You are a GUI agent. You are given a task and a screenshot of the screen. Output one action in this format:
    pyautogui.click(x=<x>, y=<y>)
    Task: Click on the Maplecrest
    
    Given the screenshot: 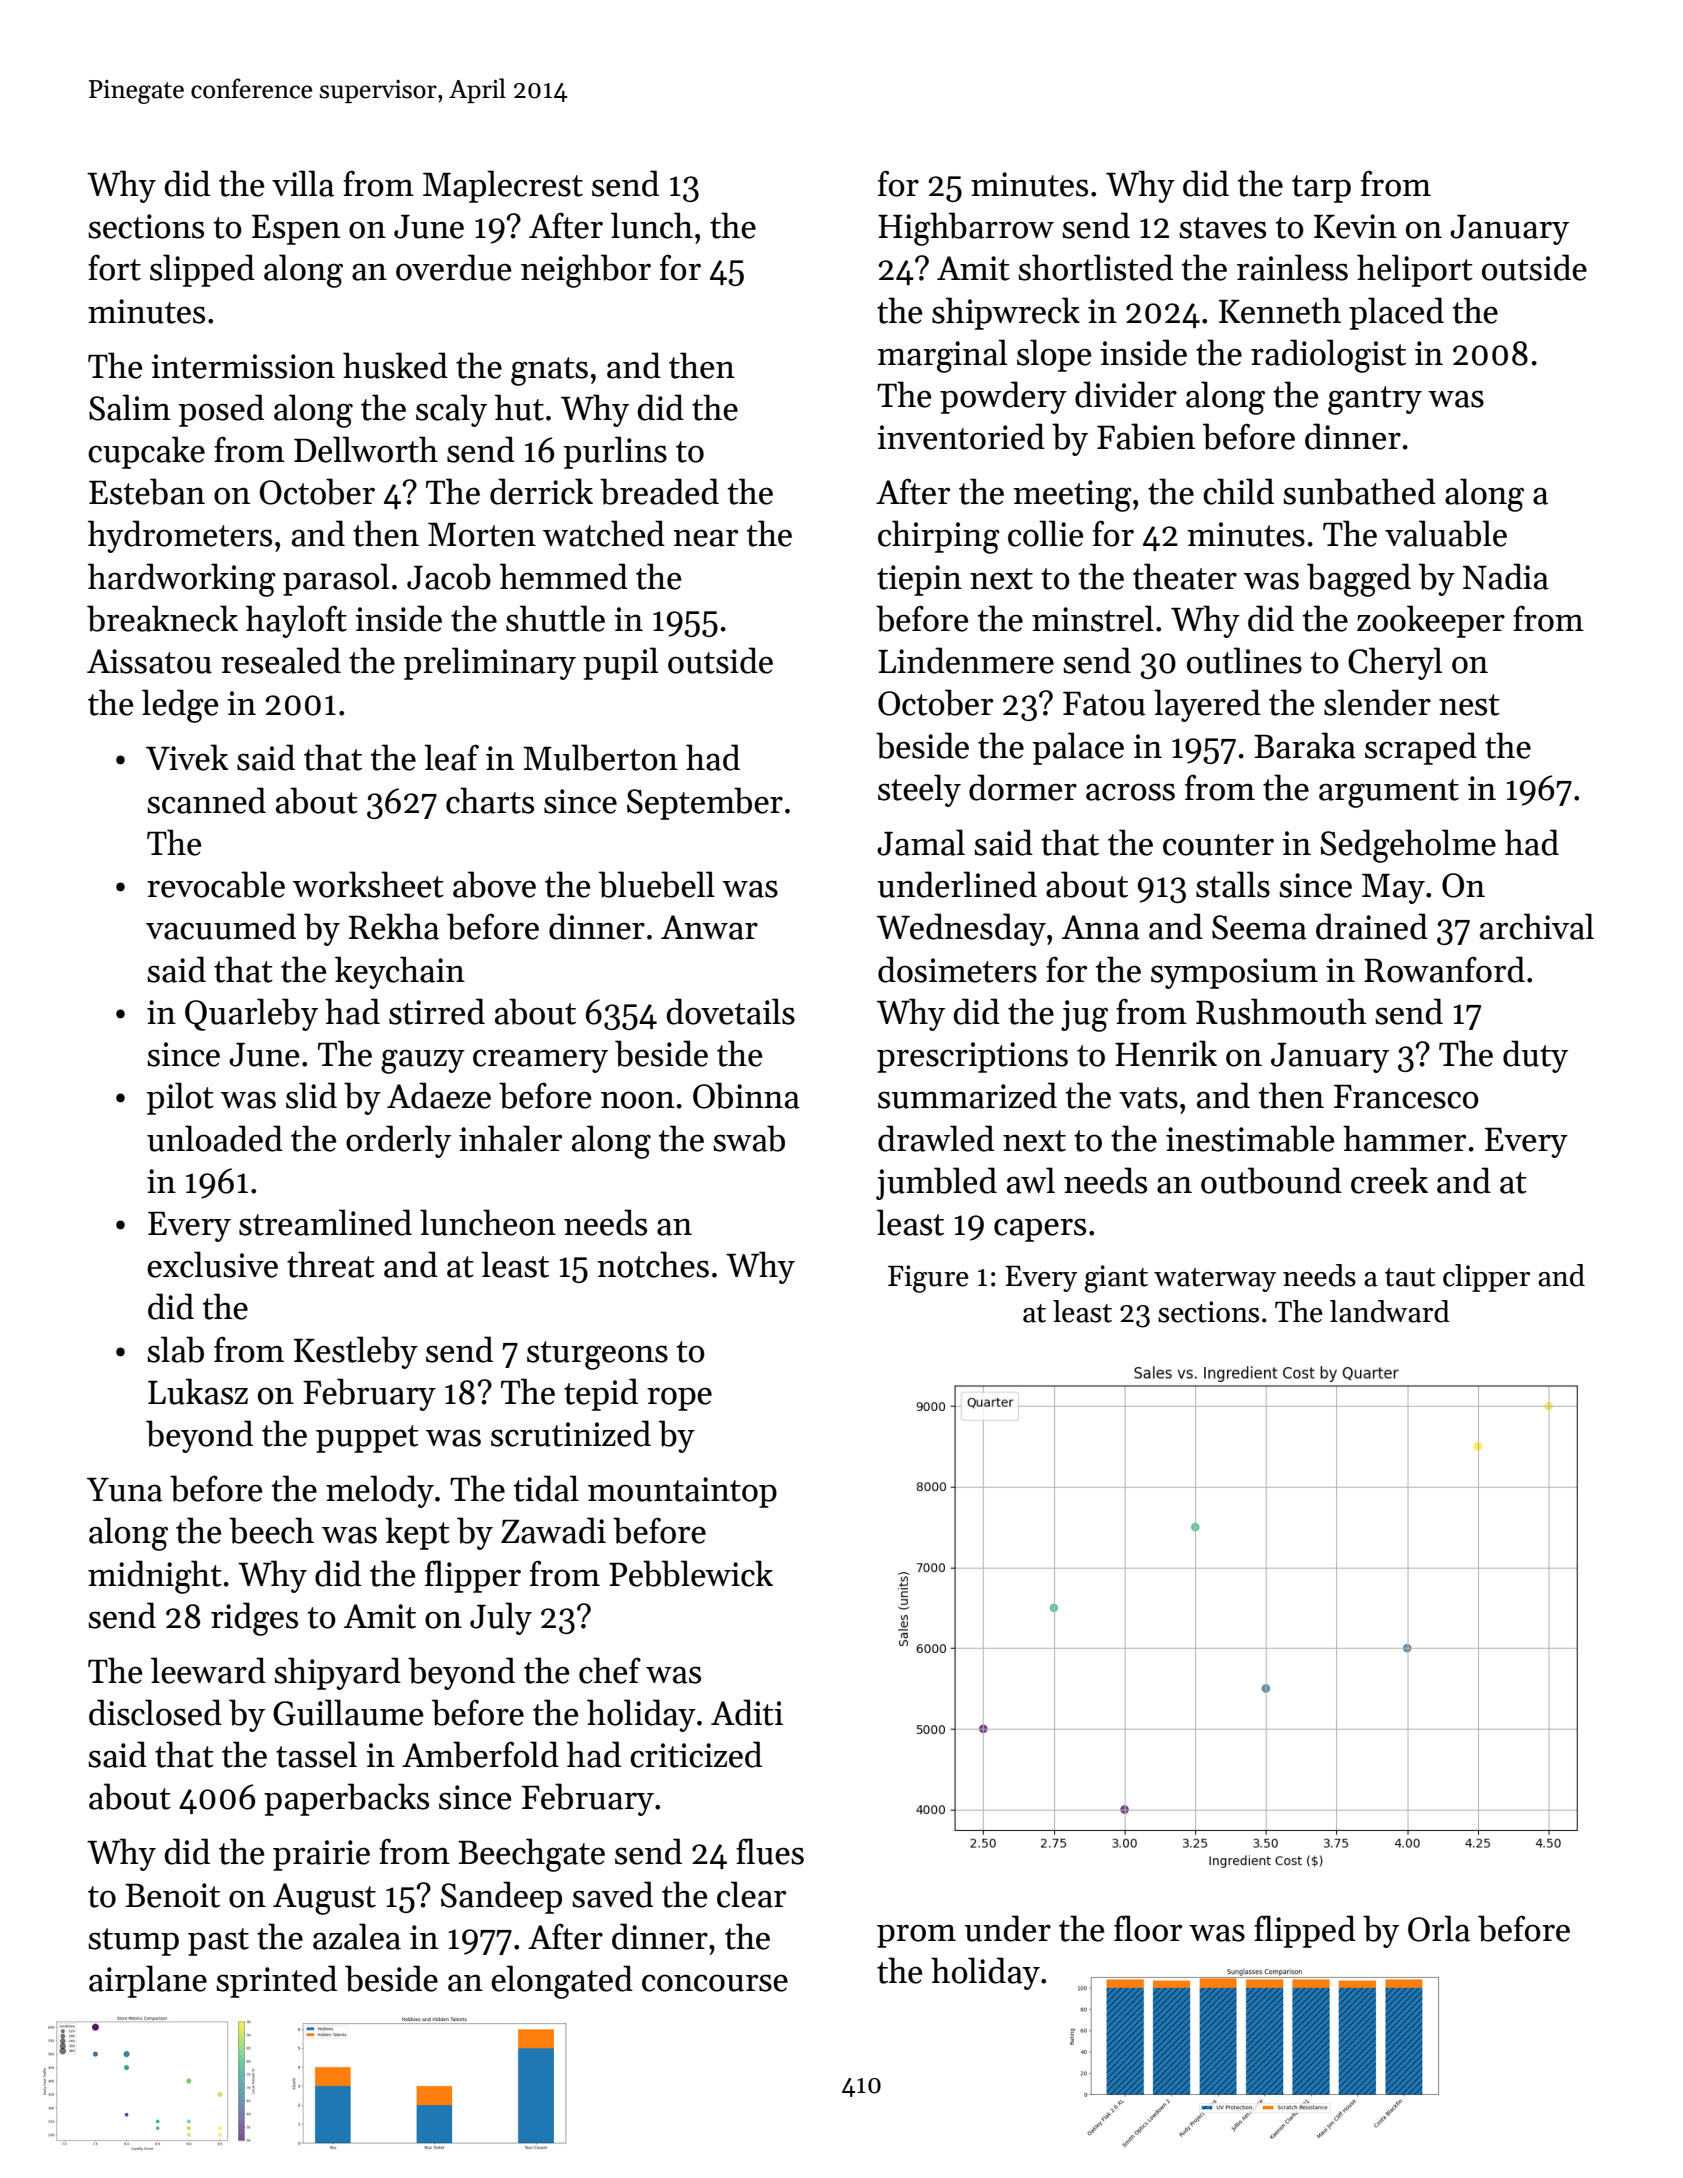 What is the action you would take?
    pyautogui.click(x=503, y=186)
